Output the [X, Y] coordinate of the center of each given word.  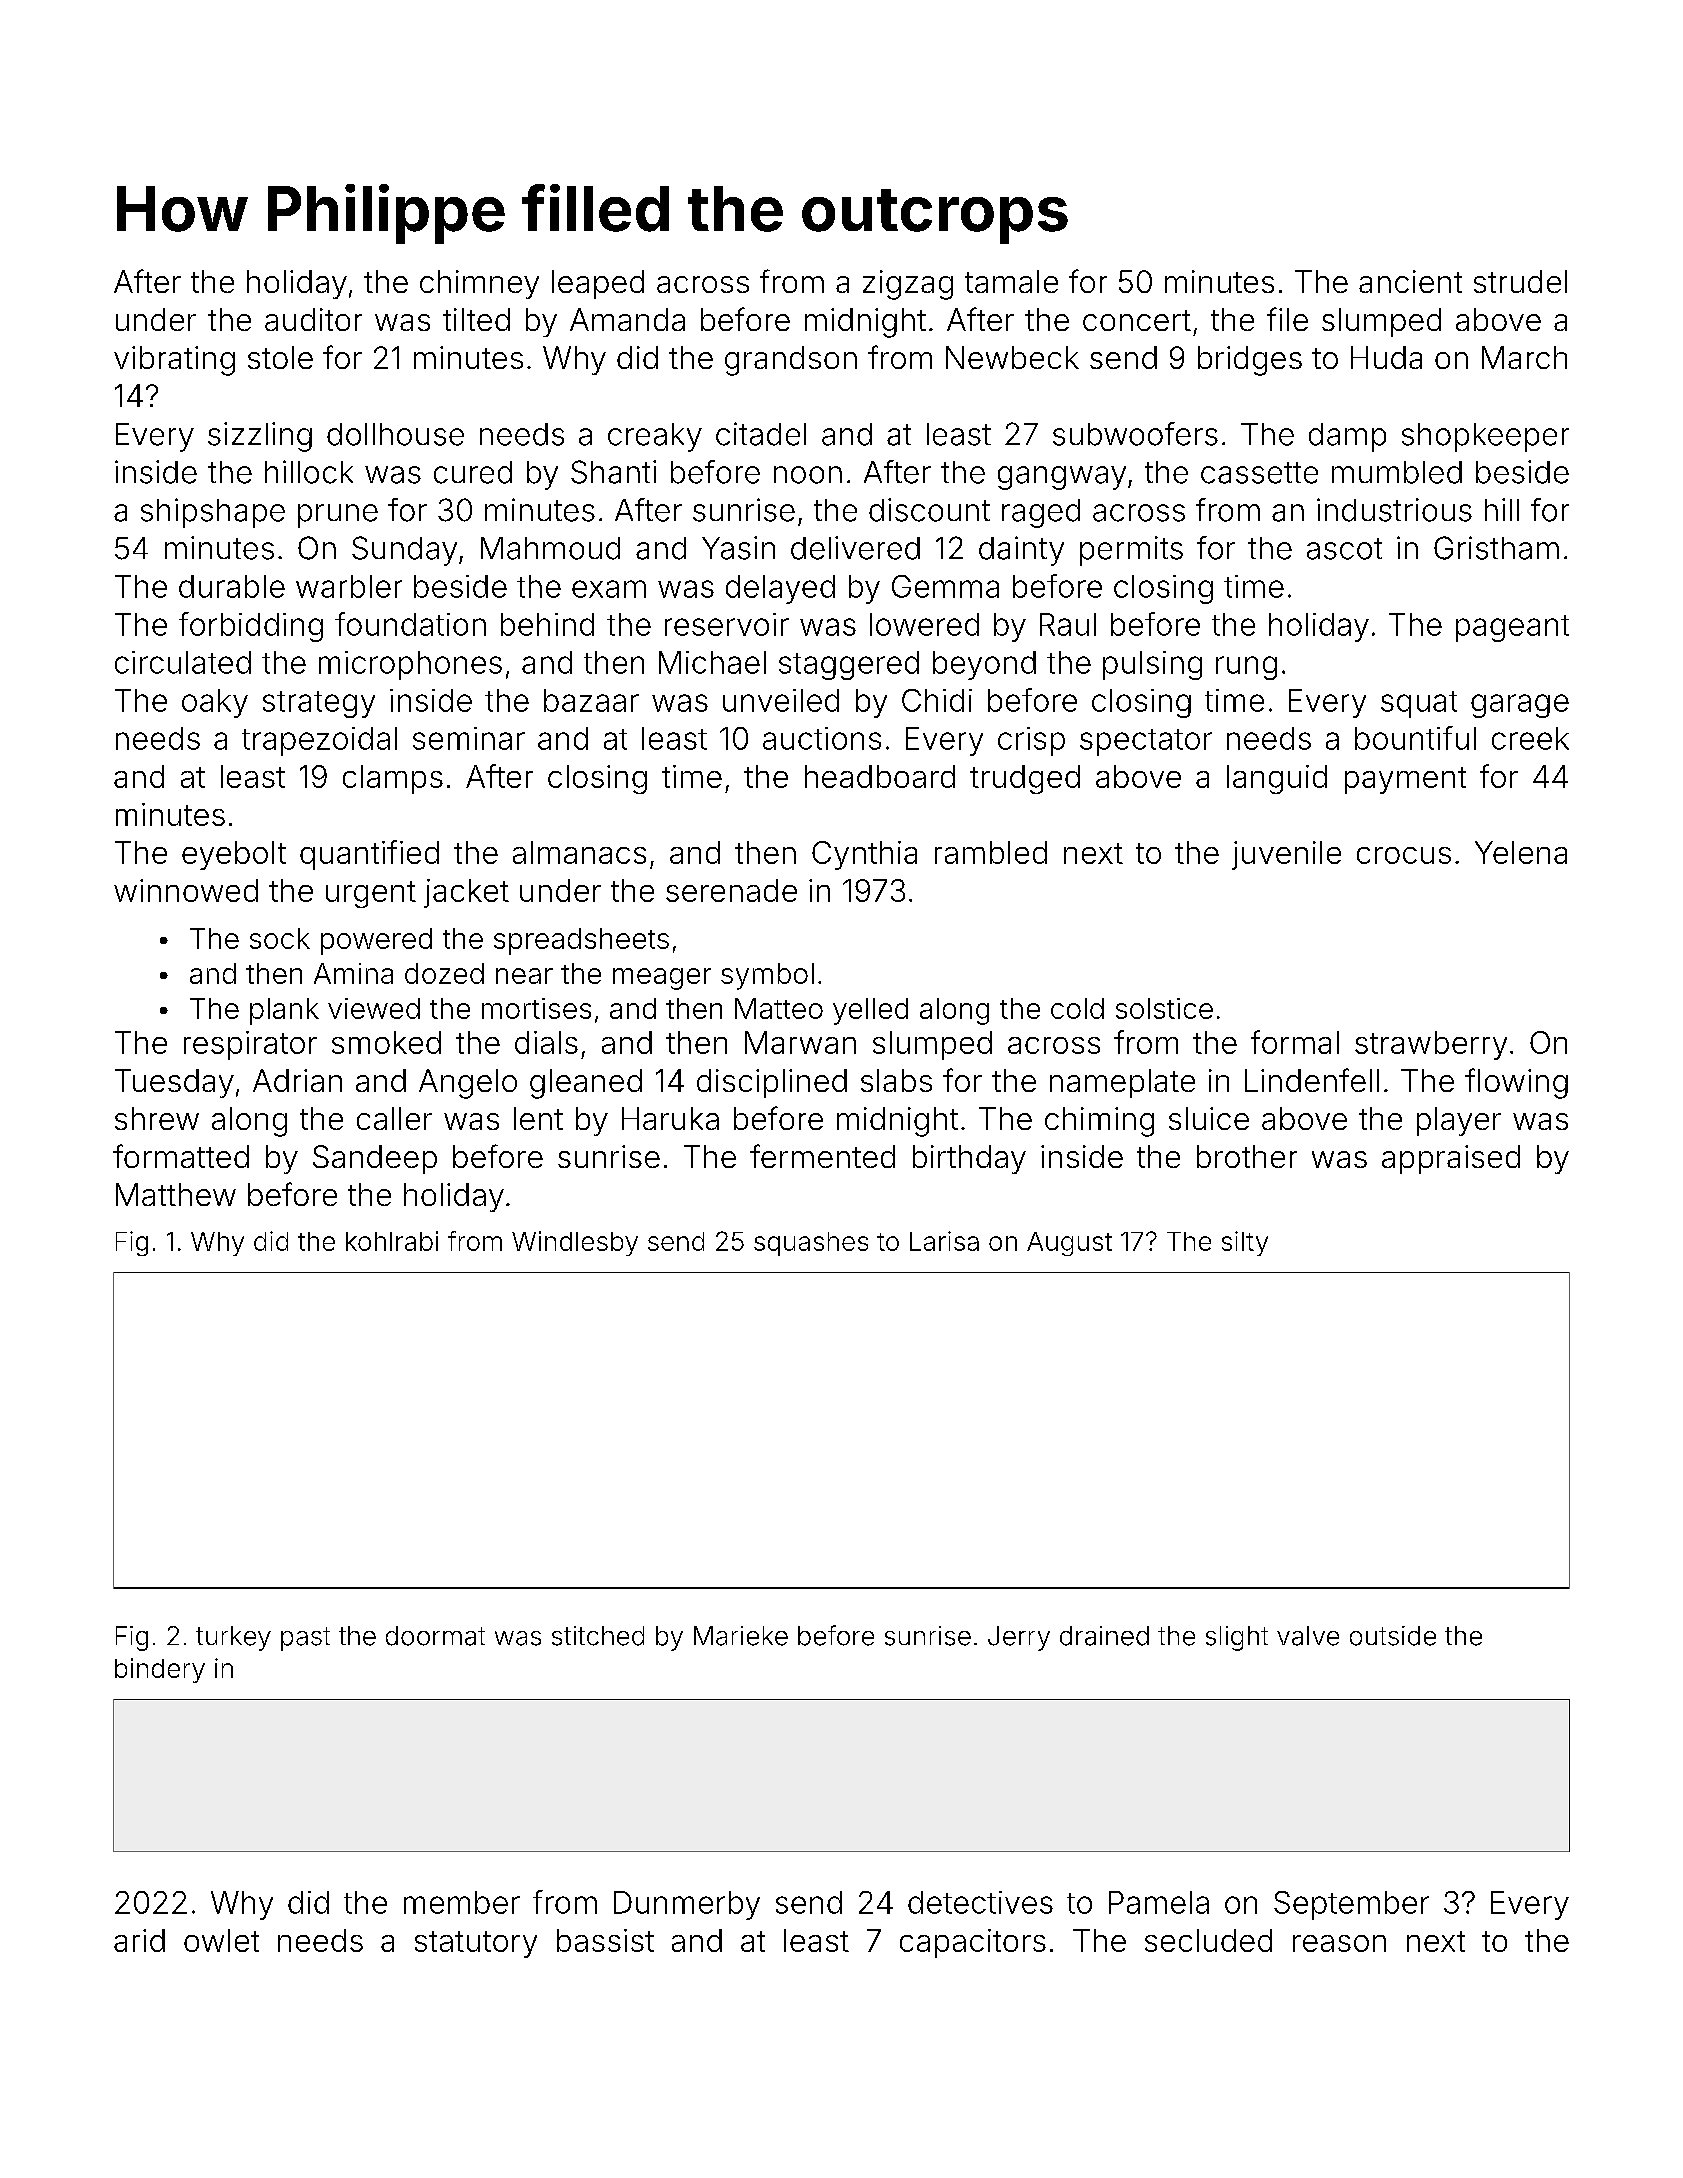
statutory [476, 1944]
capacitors [973, 1943]
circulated [183, 662]
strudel [1520, 281]
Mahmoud [550, 548]
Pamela [1159, 1902]
